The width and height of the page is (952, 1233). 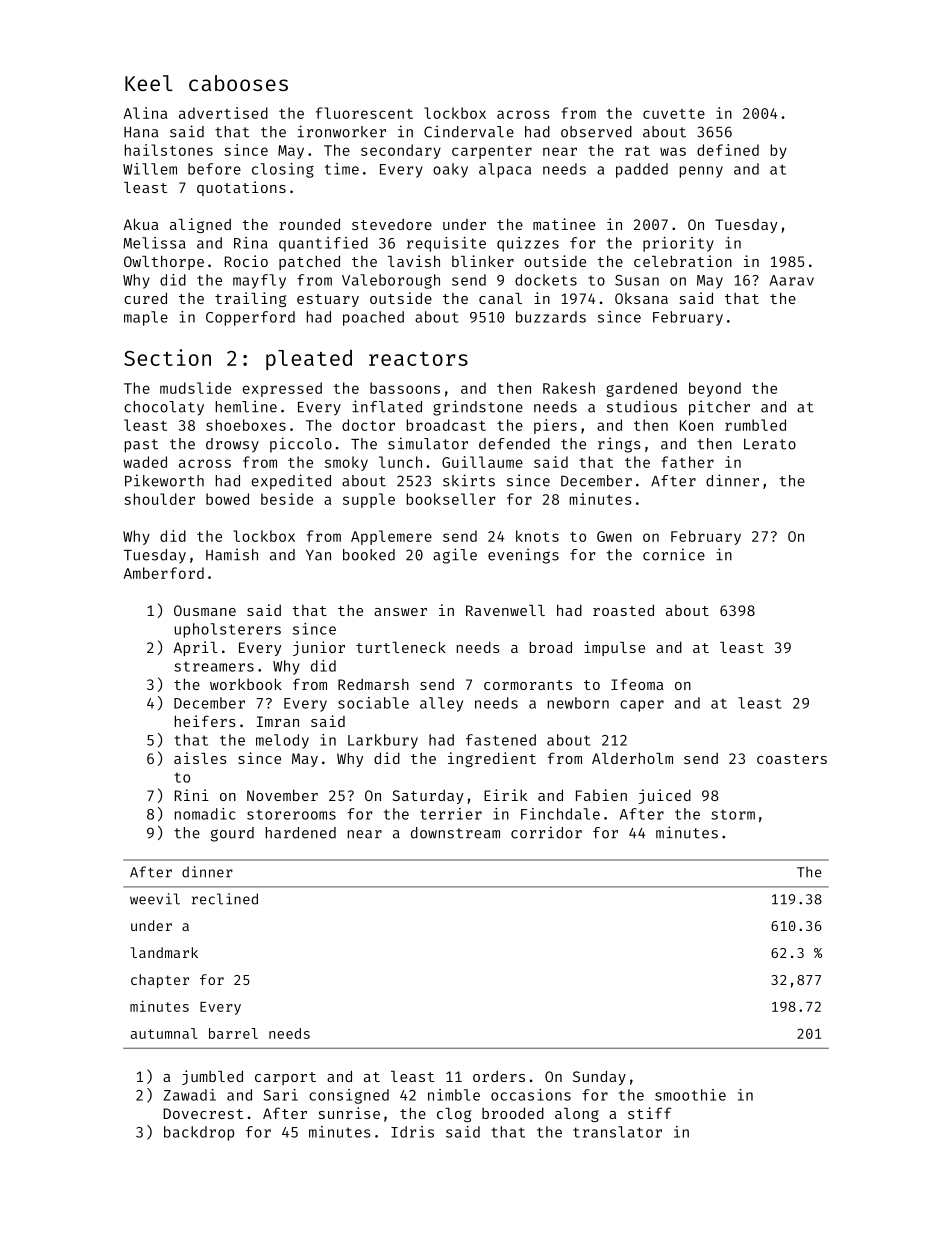 I want to click on backdrop, so click(x=199, y=1133).
